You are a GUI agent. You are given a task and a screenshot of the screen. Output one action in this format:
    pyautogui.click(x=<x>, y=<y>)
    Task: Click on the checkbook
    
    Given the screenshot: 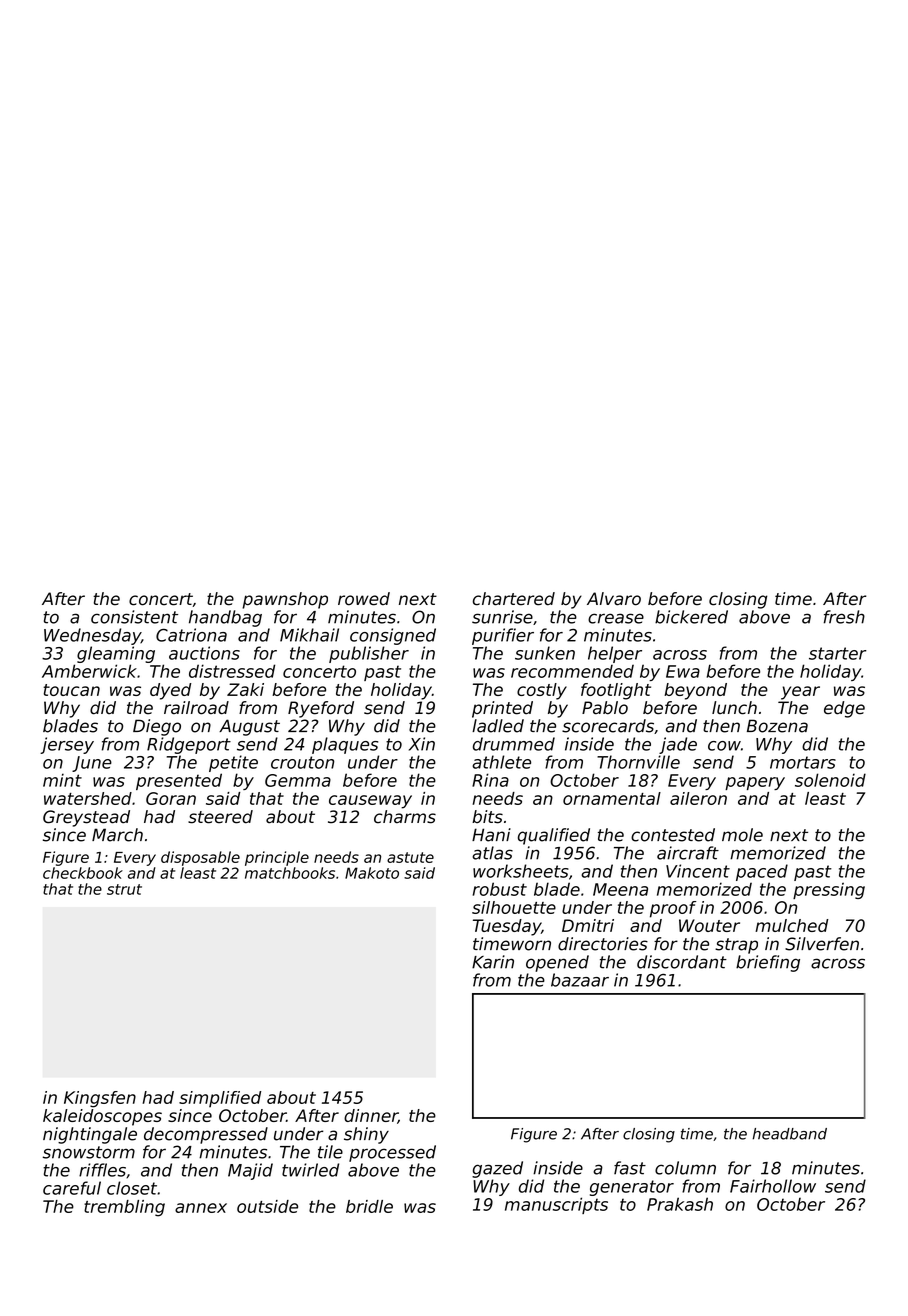 What is the action you would take?
    pyautogui.click(x=83, y=873)
